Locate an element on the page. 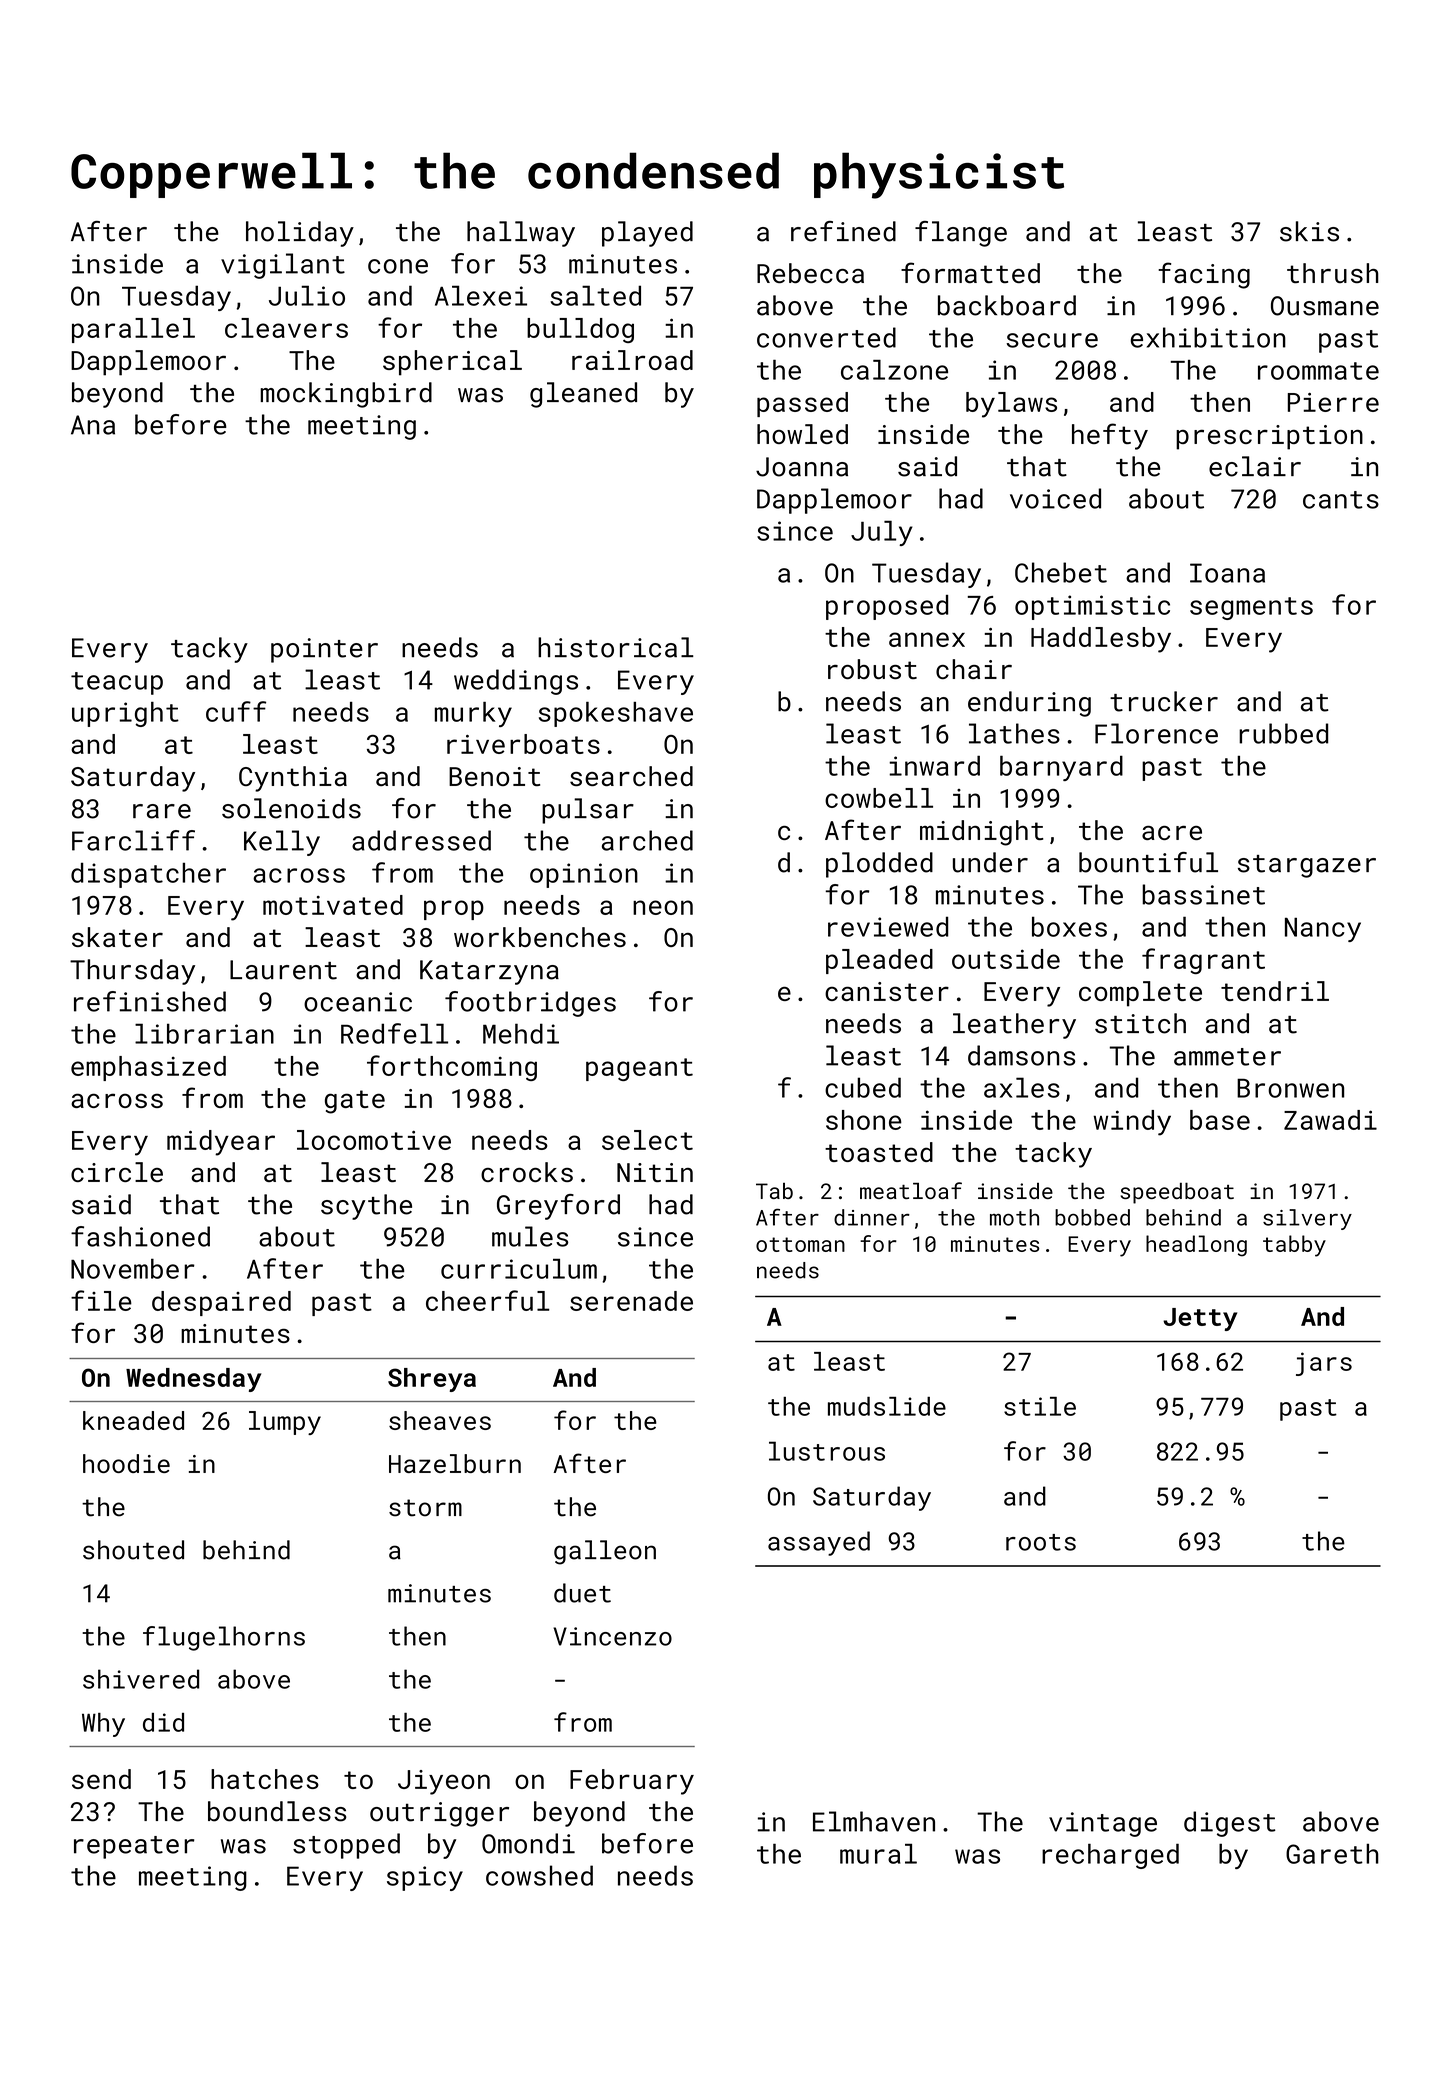 This document has width=1450, height=2100. mockingbird is located at coordinates (346, 395).
